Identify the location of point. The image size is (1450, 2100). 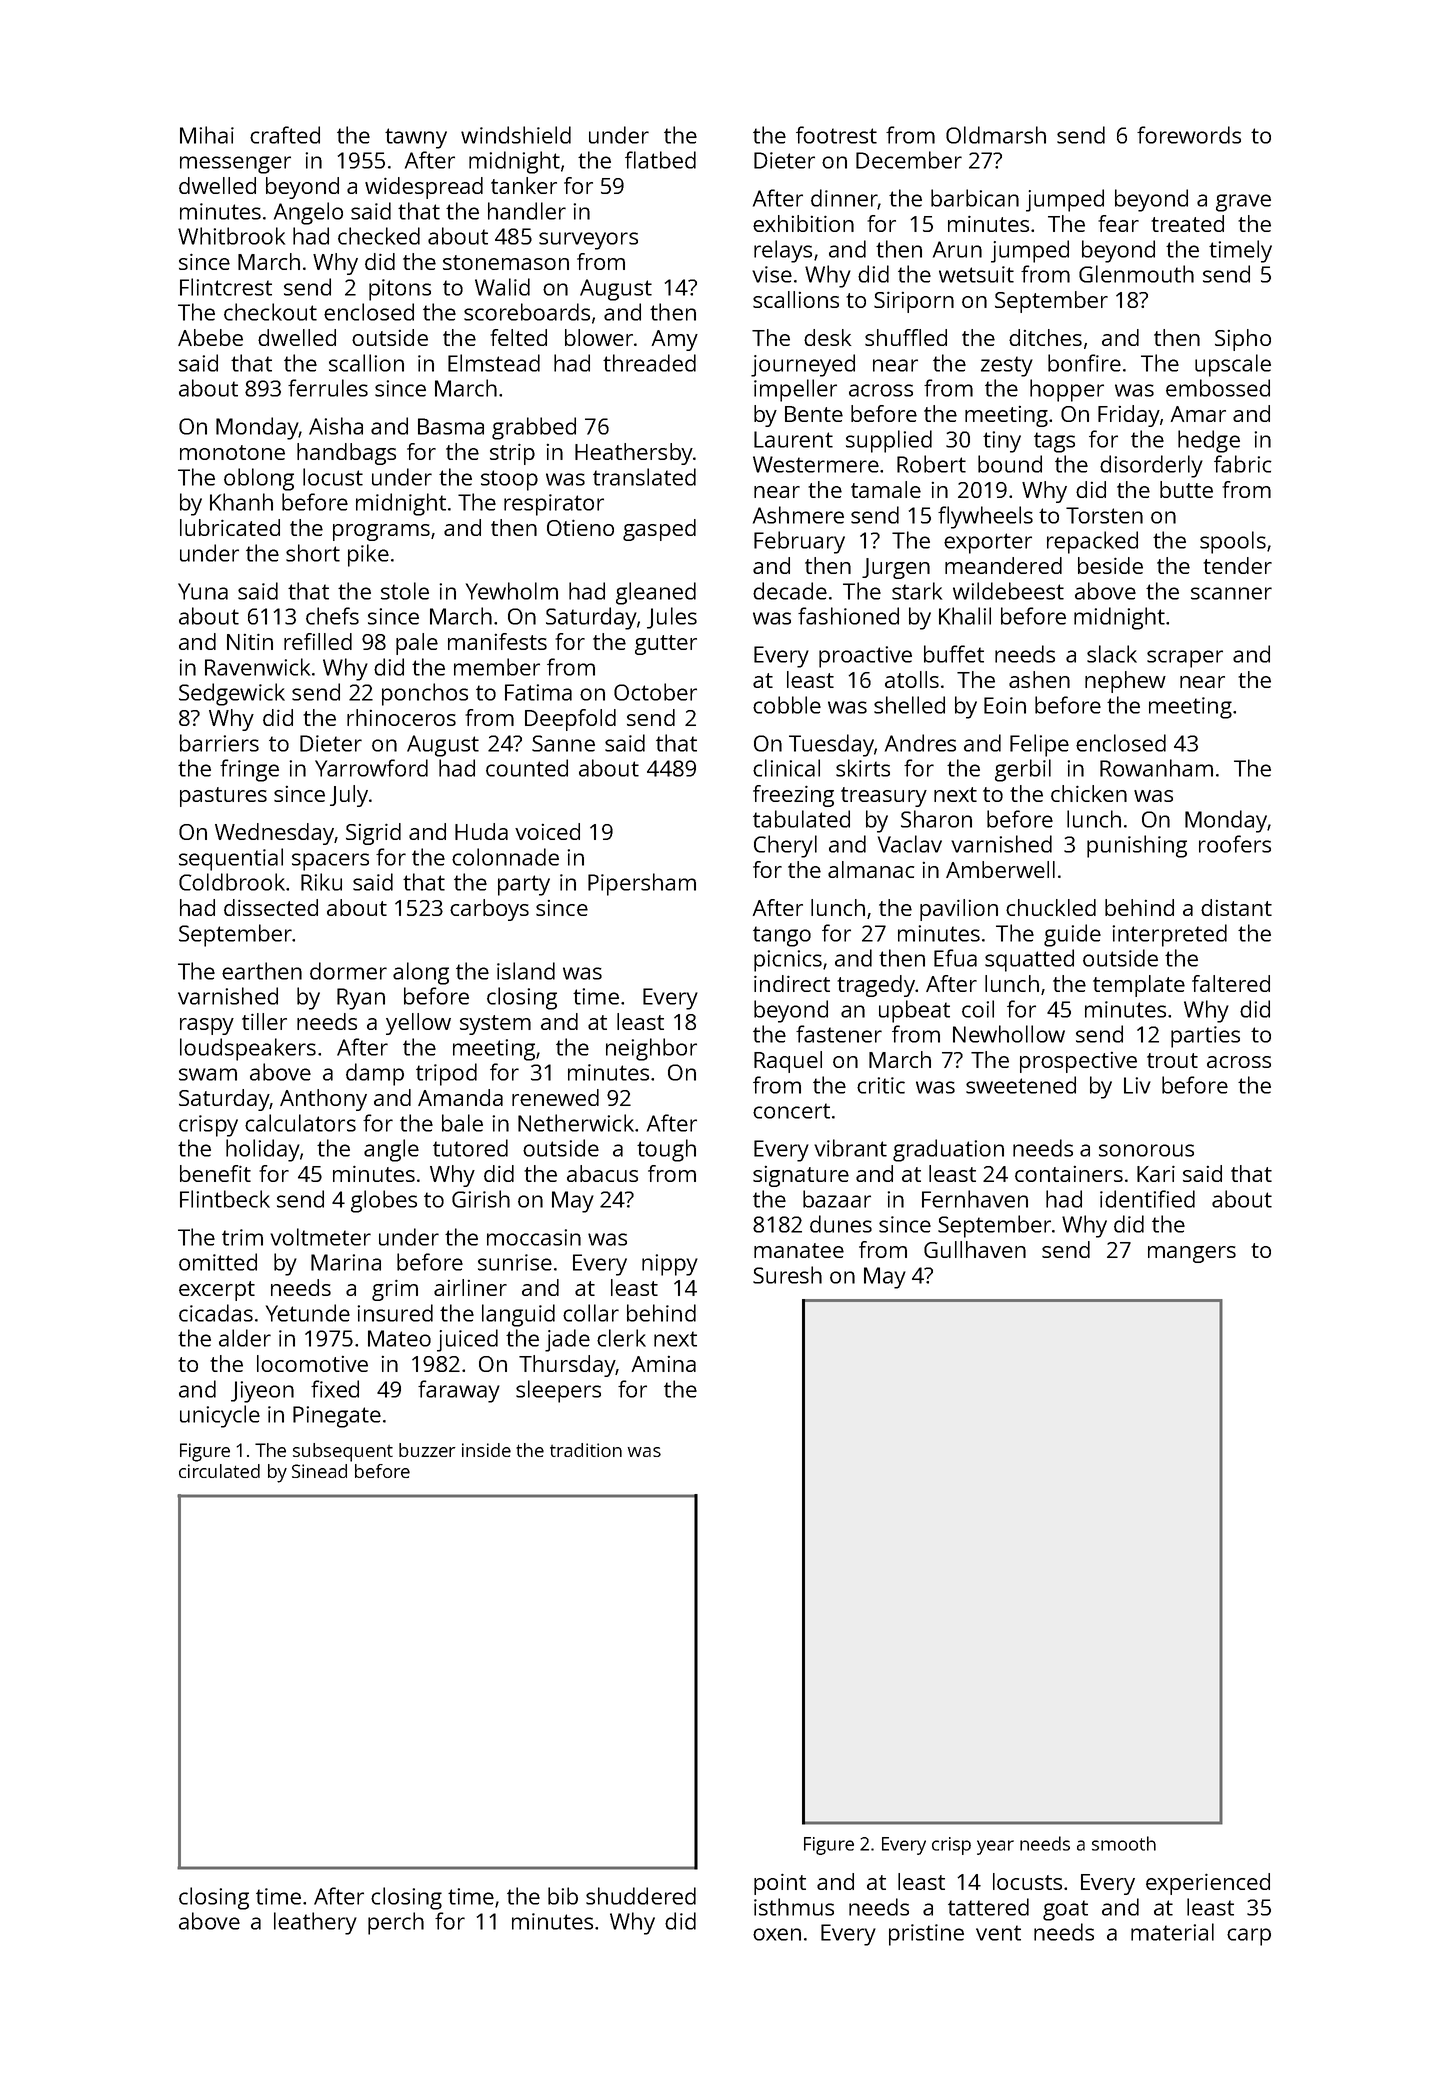
(780, 1884).
